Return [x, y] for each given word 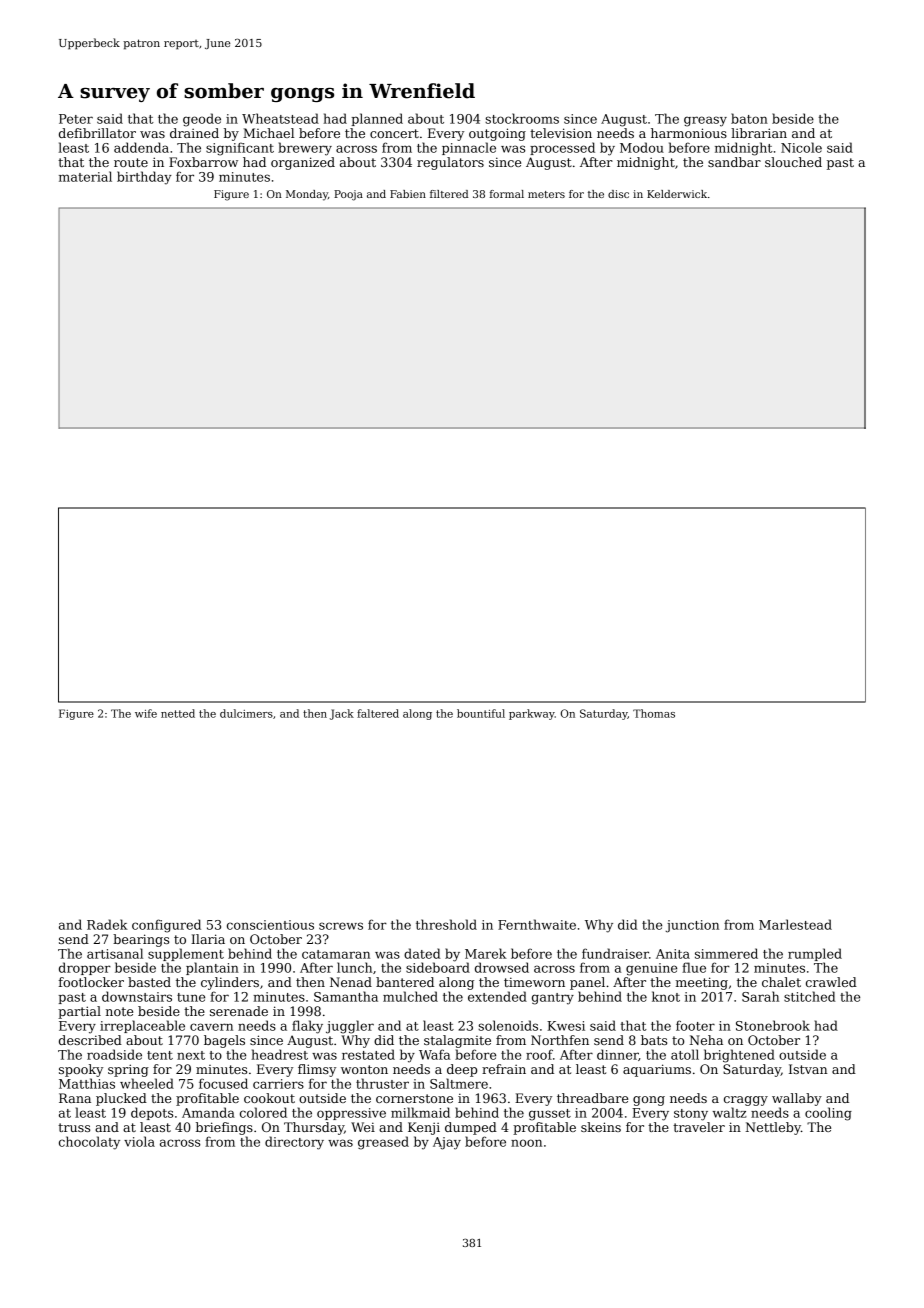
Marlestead [795, 924]
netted [178, 713]
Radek [107, 924]
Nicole [801, 147]
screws [341, 926]
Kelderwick [677, 194]
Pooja [348, 195]
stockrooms [522, 118]
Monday [307, 195]
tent [160, 1055]
